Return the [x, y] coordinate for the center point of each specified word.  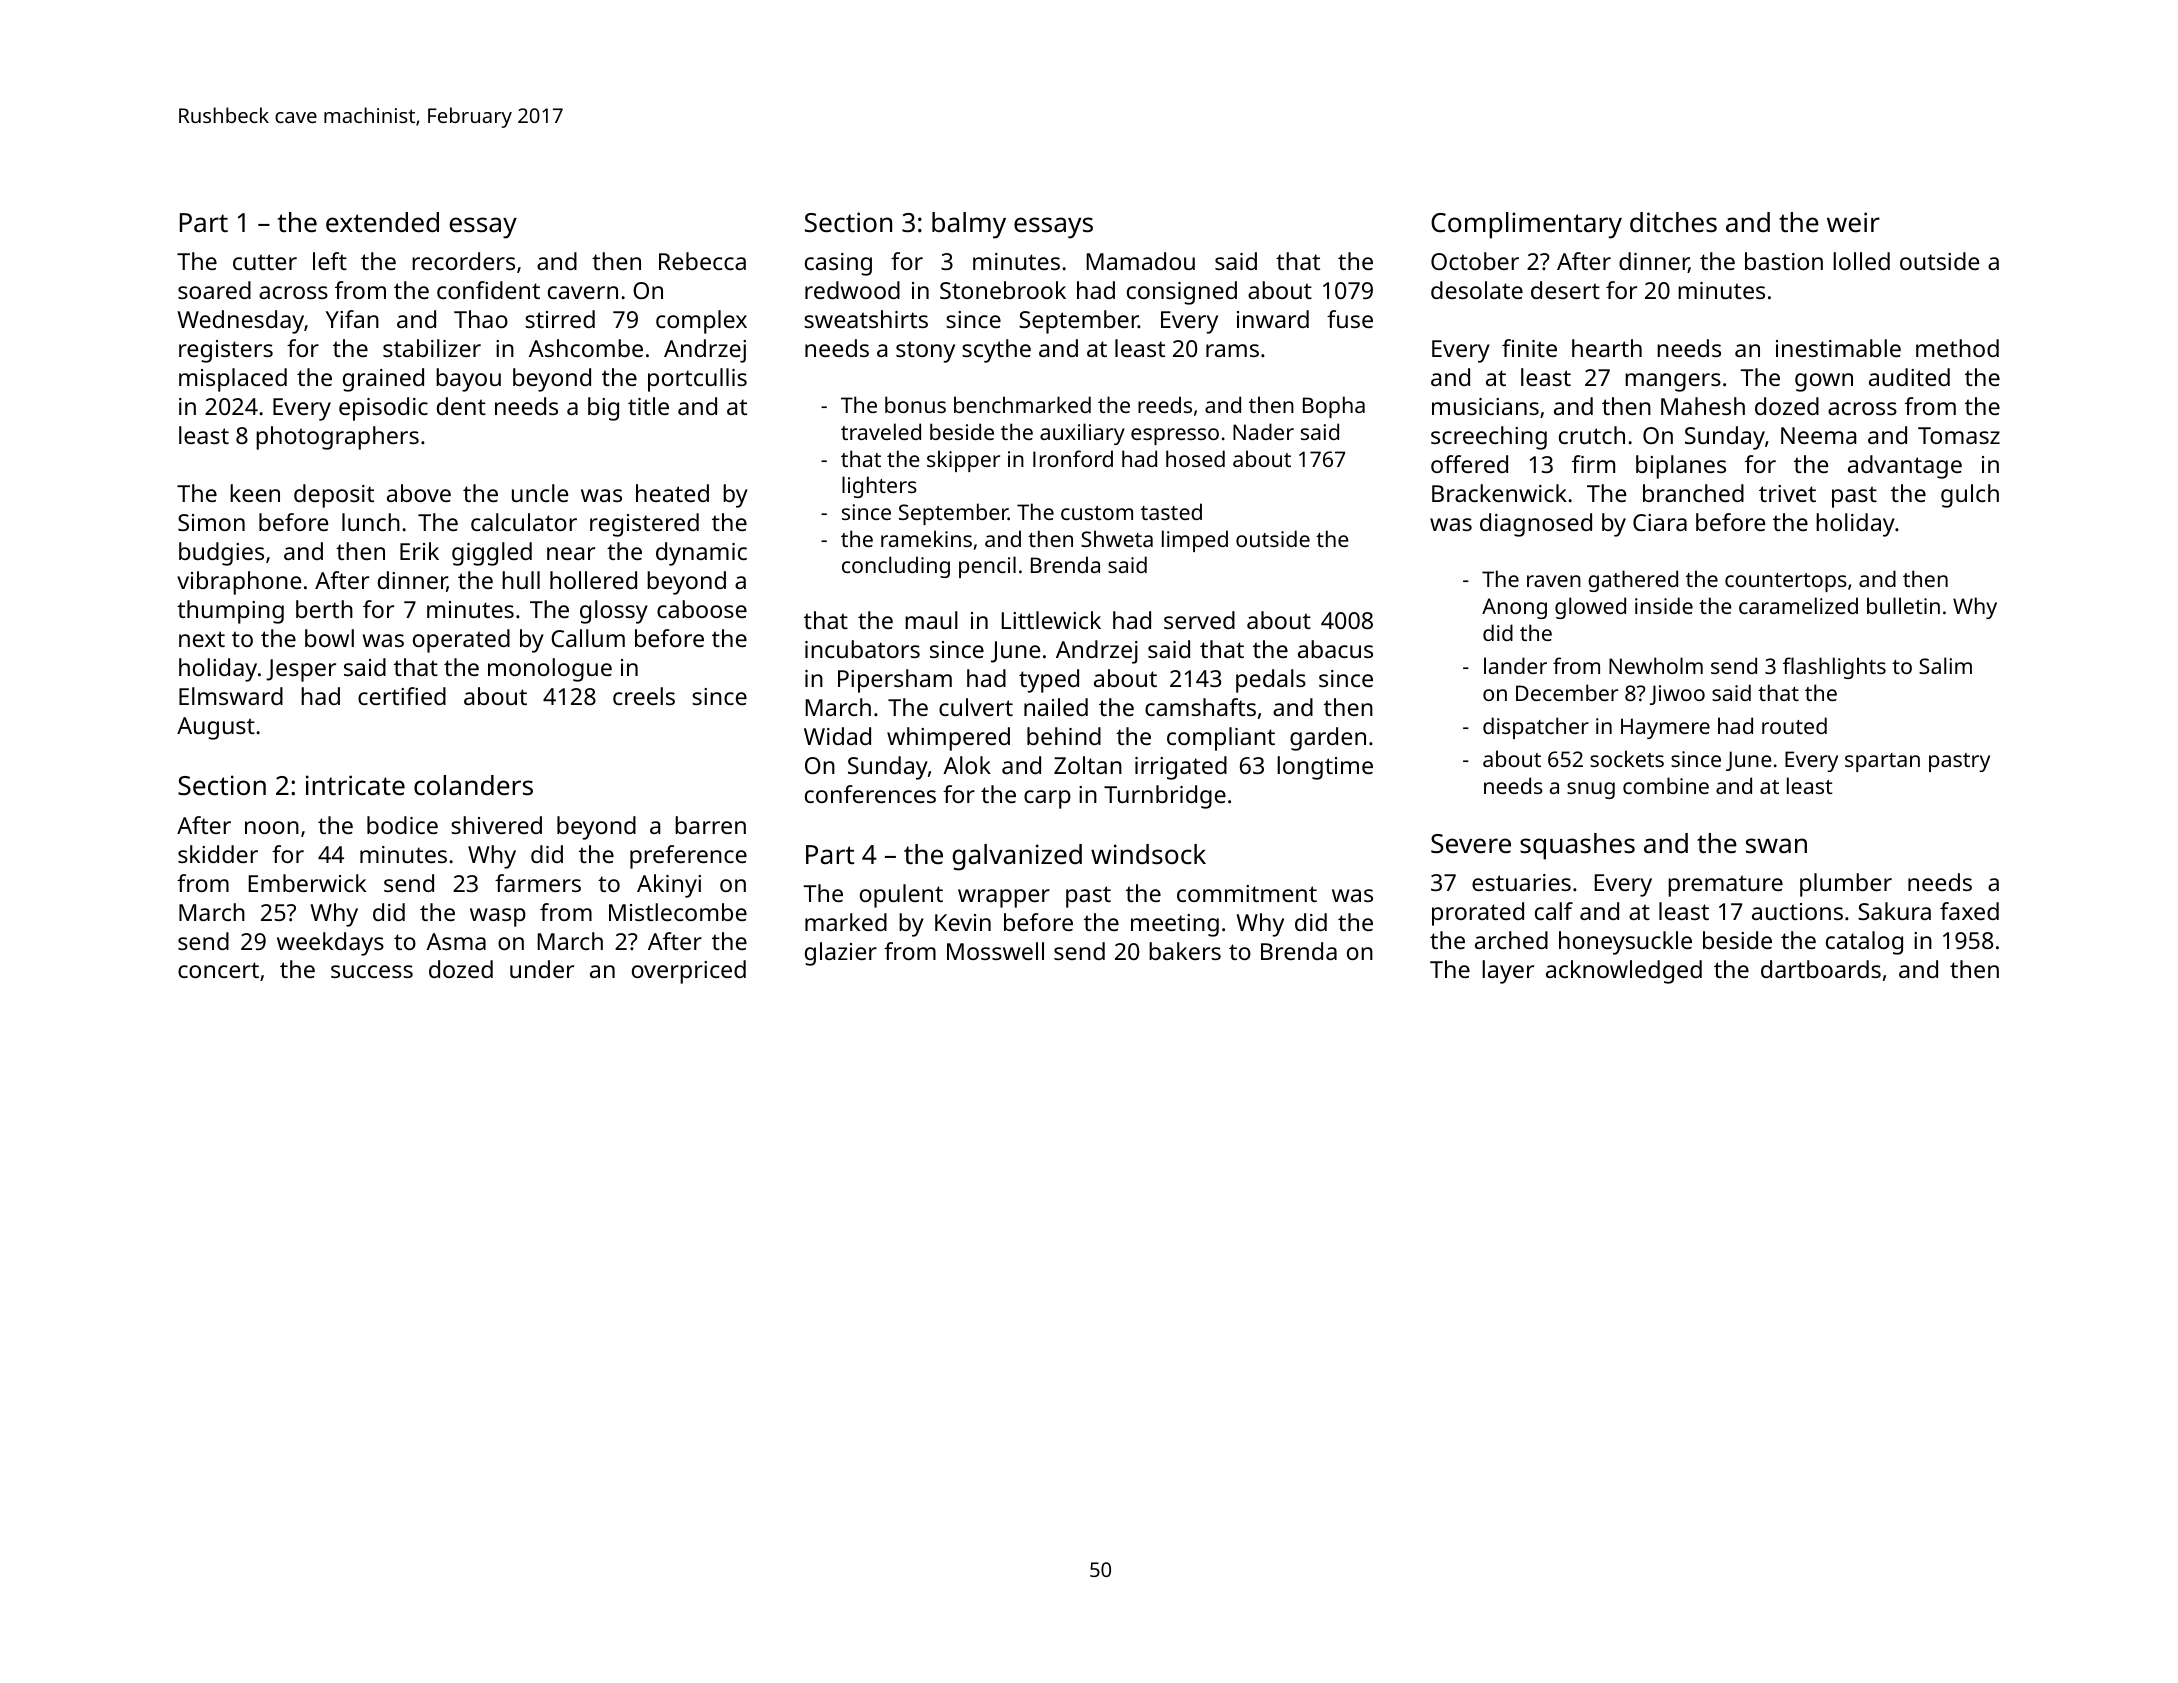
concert [218, 970]
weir [1853, 222]
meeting [1175, 925]
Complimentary [1526, 225]
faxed [1969, 911]
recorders [463, 261]
